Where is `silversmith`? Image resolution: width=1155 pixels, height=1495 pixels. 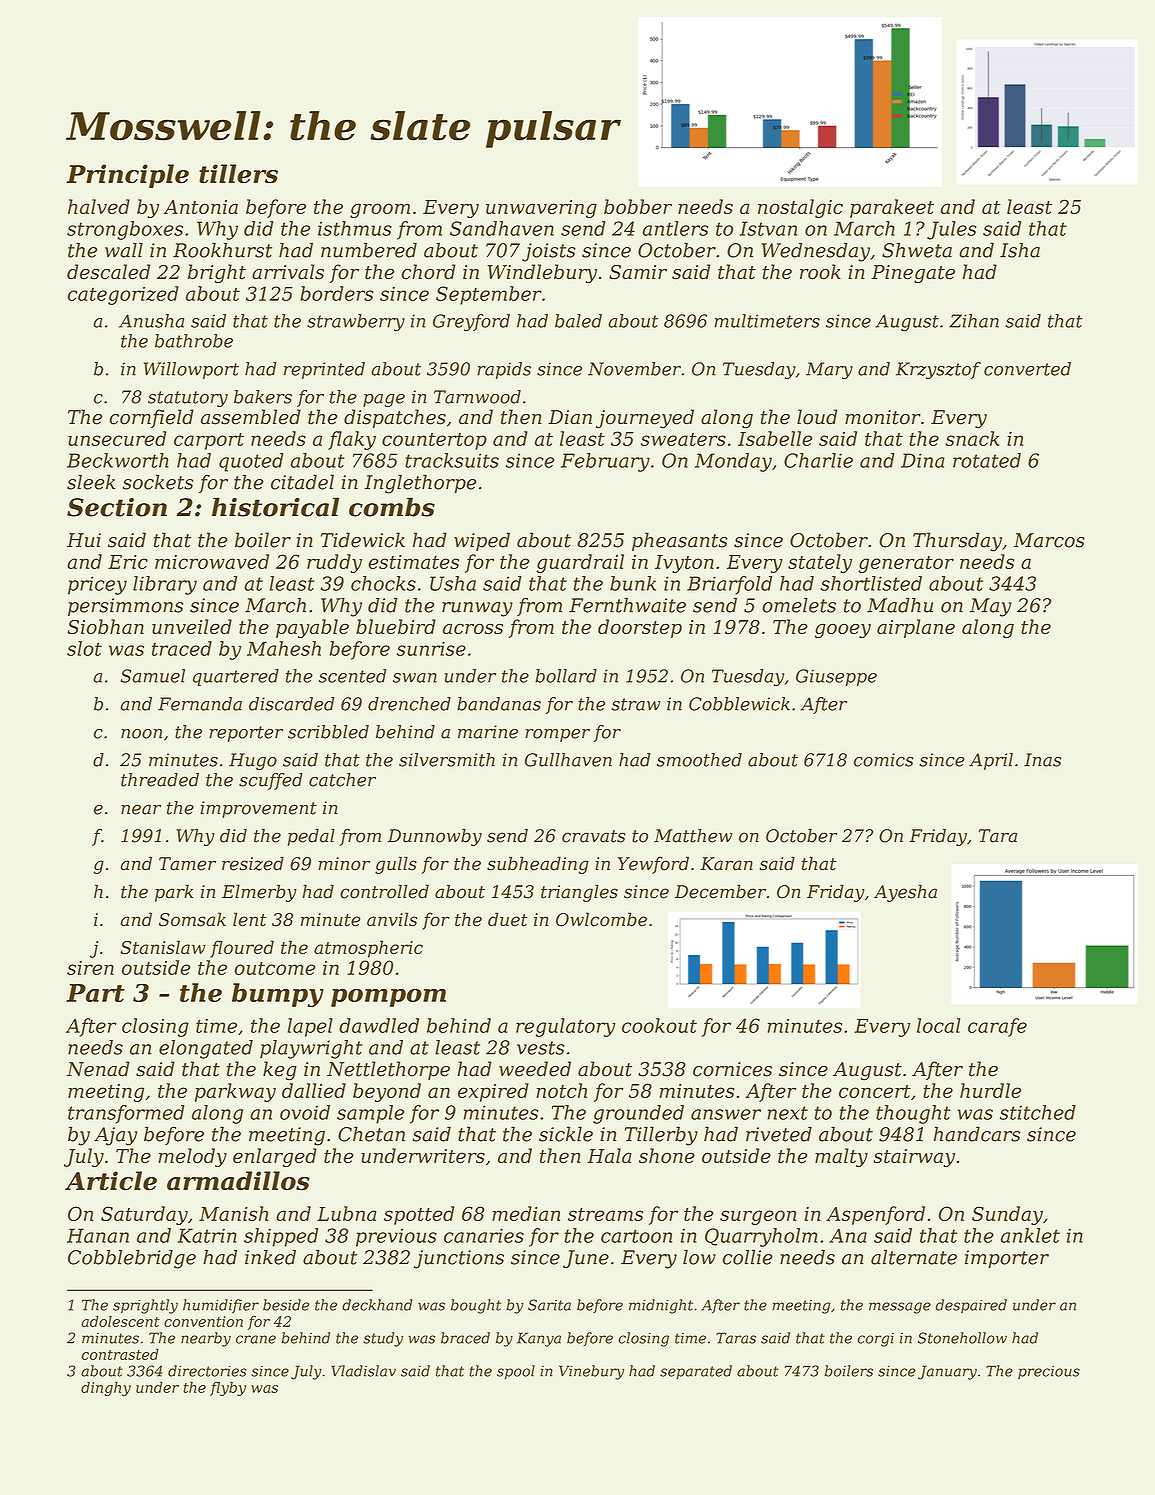 silversmith is located at coordinates (447, 760).
